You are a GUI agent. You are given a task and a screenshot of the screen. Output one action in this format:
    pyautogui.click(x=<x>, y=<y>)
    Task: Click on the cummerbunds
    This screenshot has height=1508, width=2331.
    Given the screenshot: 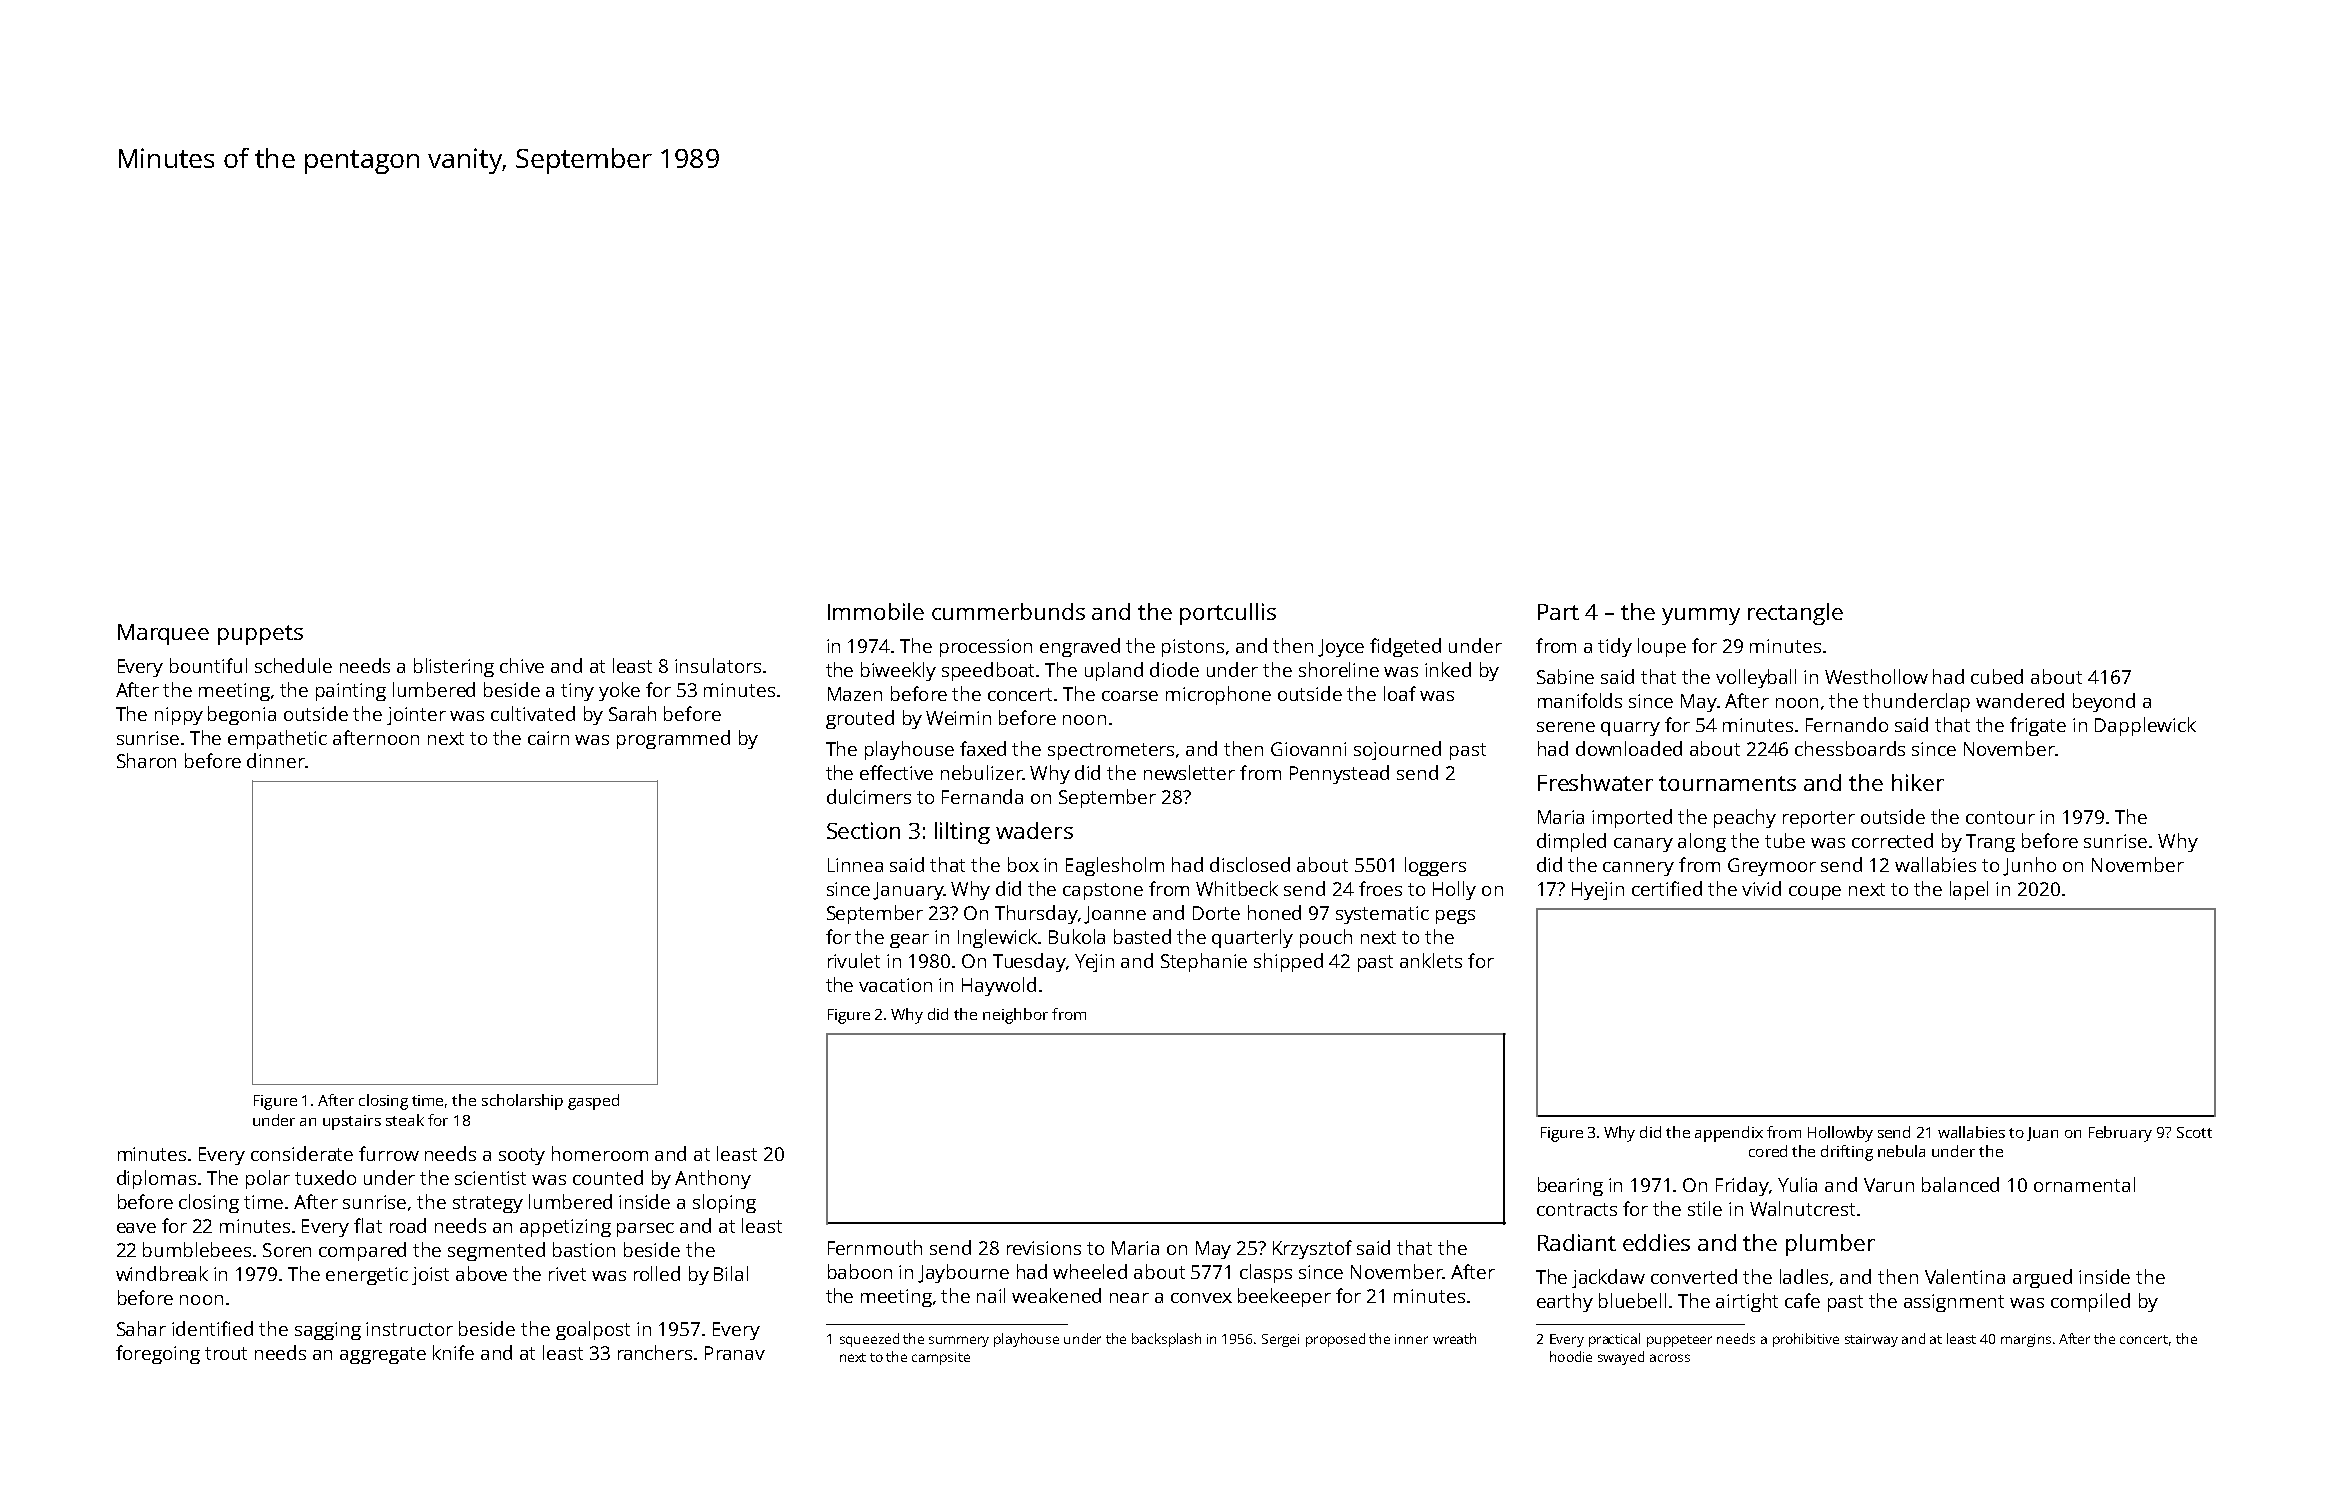 What is the action you would take?
    pyautogui.click(x=1008, y=611)
